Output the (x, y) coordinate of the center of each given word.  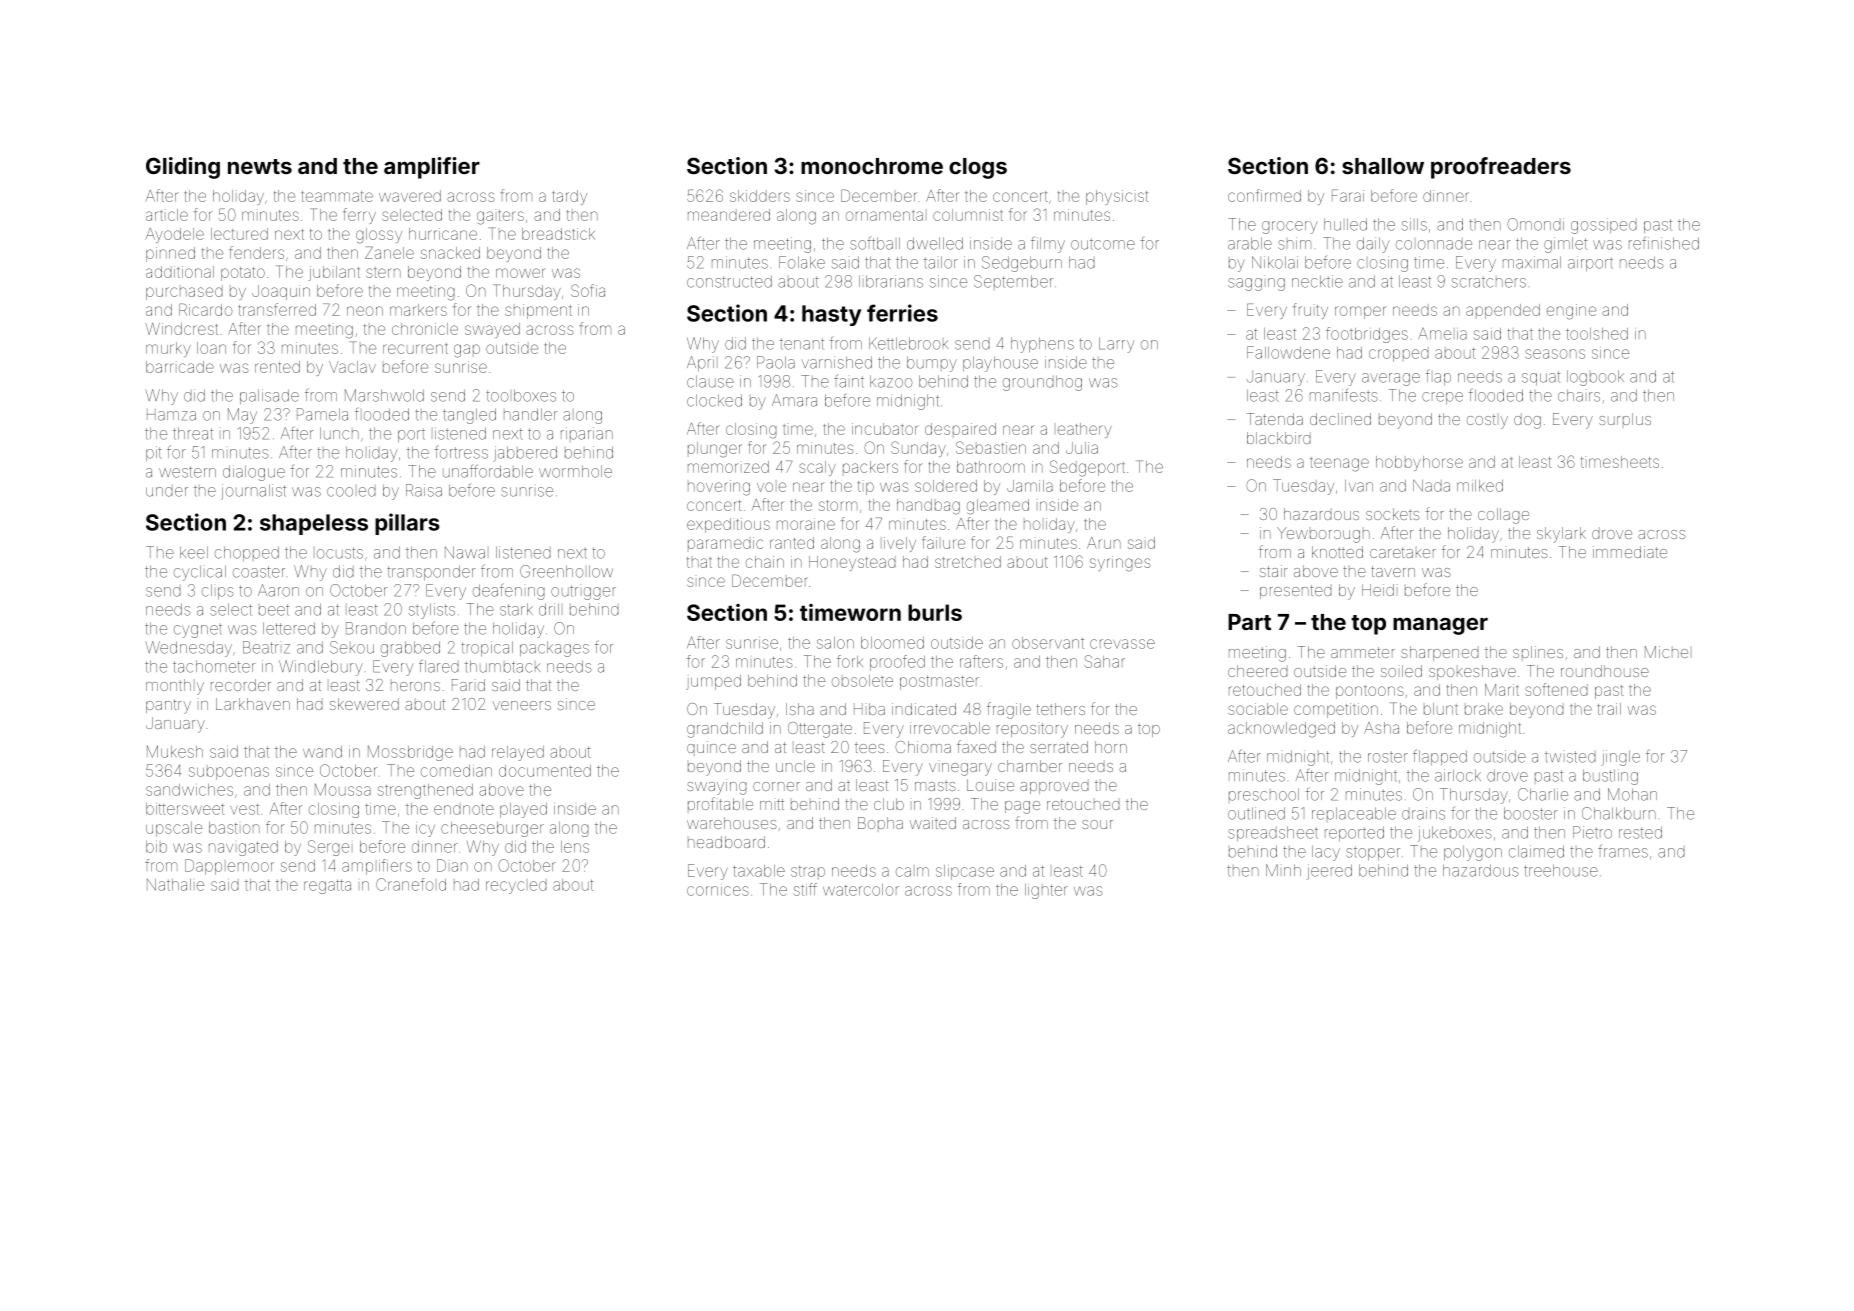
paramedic (725, 543)
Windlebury (321, 668)
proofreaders (1501, 168)
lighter (1046, 891)
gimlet (1565, 245)
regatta (327, 887)
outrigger (583, 592)
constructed (729, 281)
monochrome (872, 166)
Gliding (183, 168)
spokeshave (1472, 672)
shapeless (314, 524)
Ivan (1359, 486)
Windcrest (181, 329)
